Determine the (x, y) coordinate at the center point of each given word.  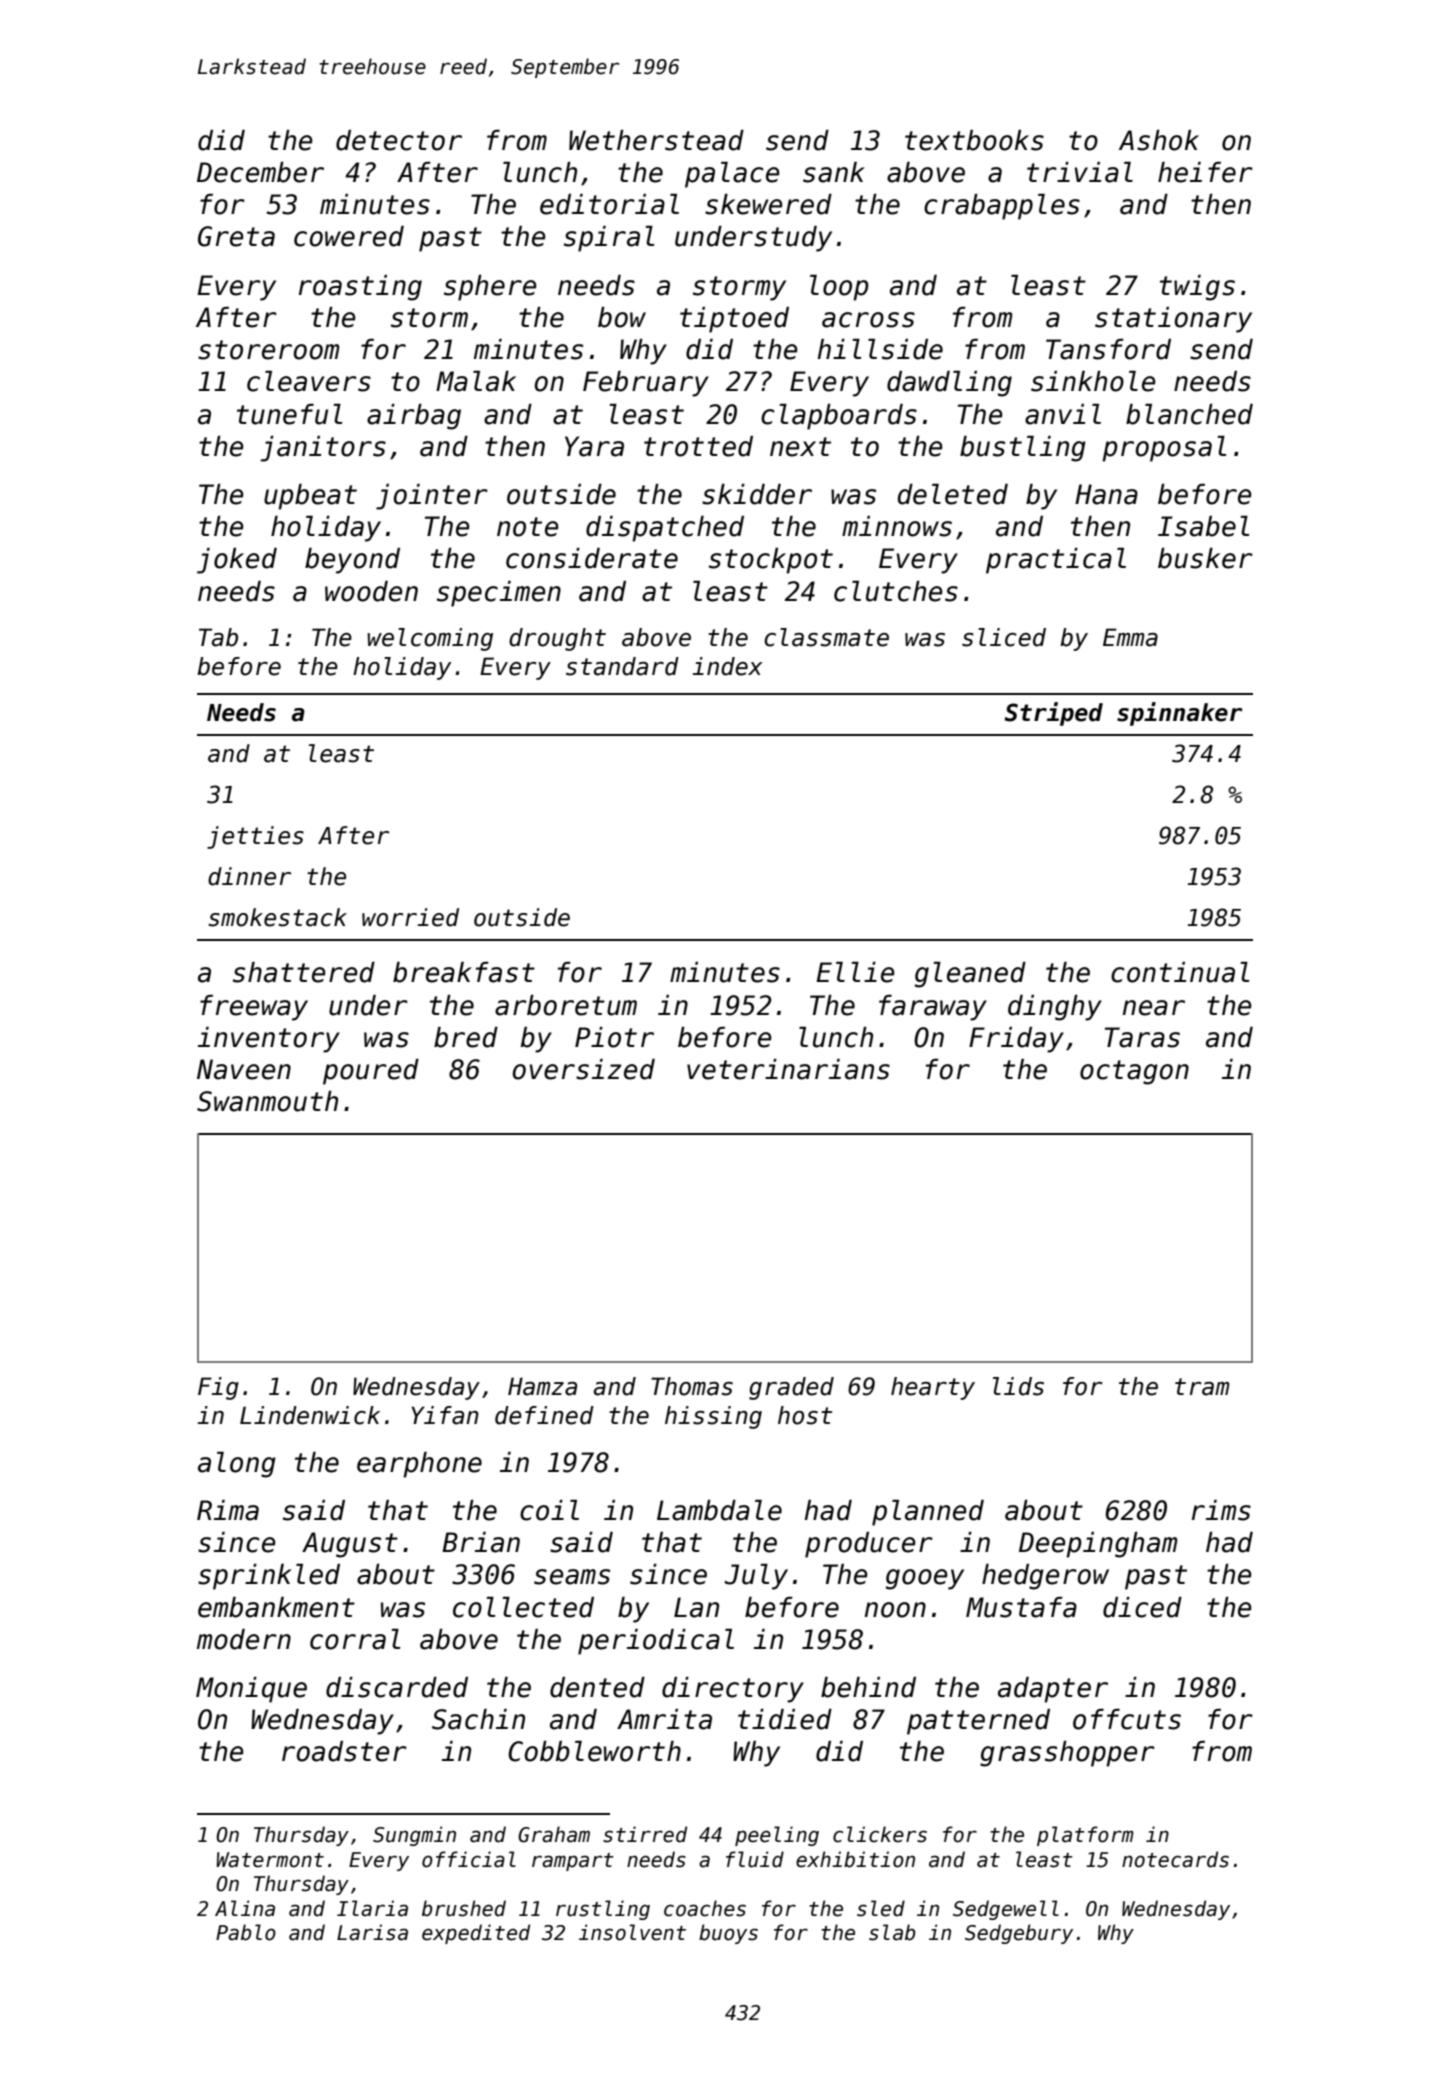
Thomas (692, 1386)
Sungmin (414, 1836)
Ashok (1159, 140)
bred (466, 1037)
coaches (705, 1908)
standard (622, 666)
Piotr (614, 1037)
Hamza (542, 1386)
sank (834, 172)
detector (399, 140)
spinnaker (1179, 714)
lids (1018, 1386)
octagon (1134, 1072)
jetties (255, 837)
